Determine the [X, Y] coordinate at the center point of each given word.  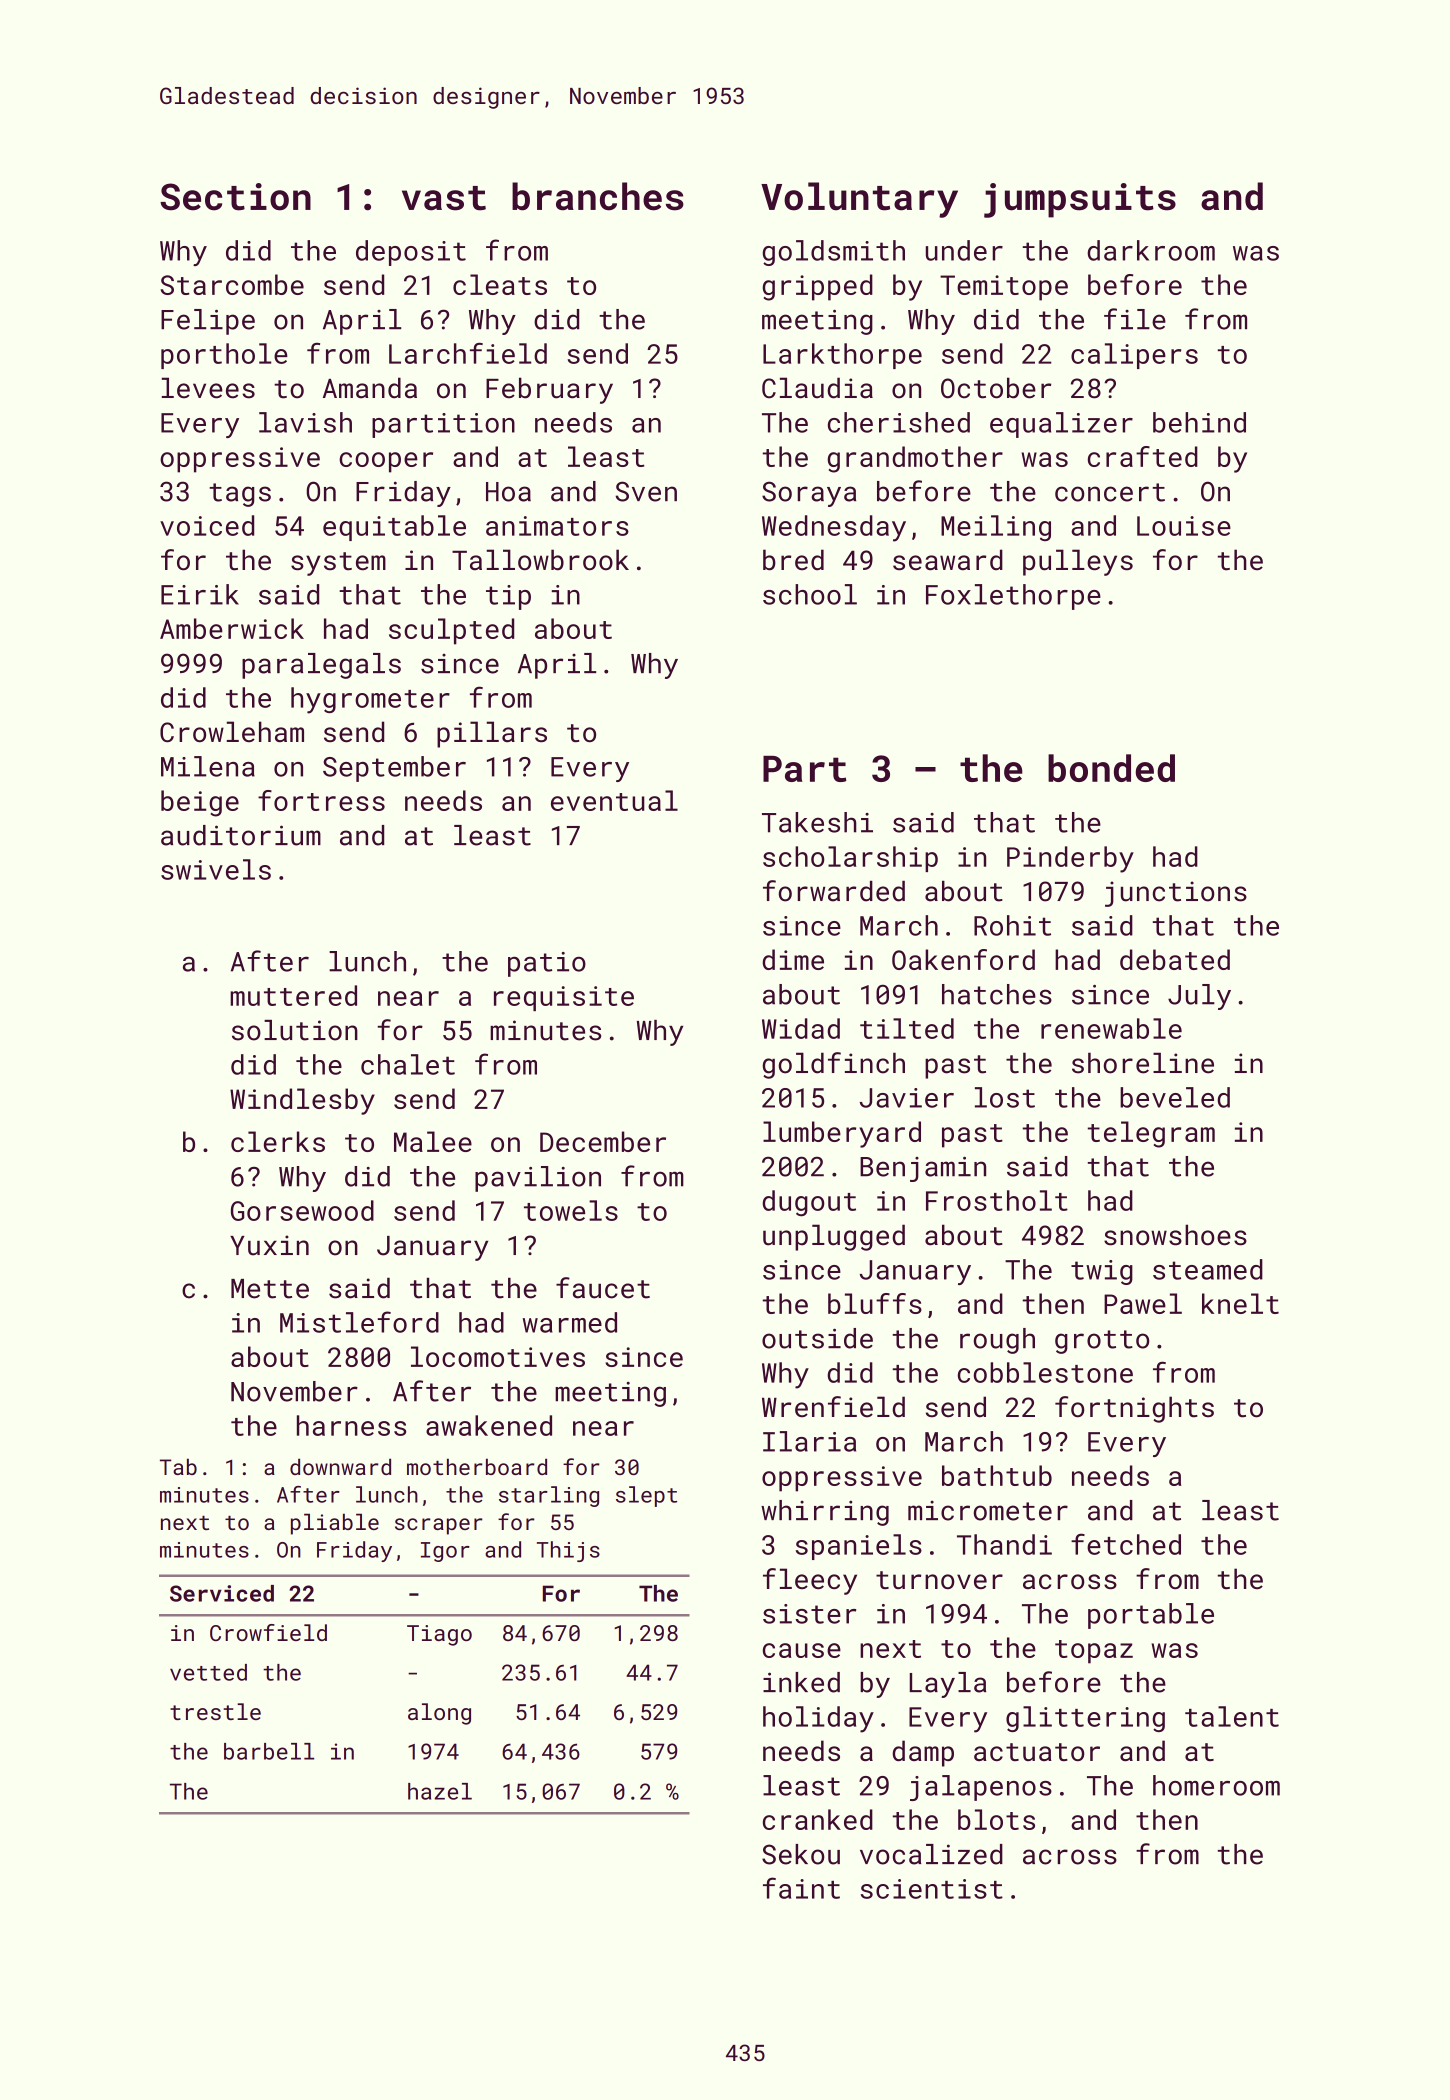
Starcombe [232, 284]
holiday [818, 1719]
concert [1110, 492]
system [338, 564]
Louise [1184, 526]
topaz [1094, 1652]
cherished [899, 422]
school [810, 594]
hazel [440, 1791]
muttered [293, 995]
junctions [1176, 894]
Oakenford [963, 959]
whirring [825, 1513]
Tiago [439, 1635]
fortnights [1134, 1409]
